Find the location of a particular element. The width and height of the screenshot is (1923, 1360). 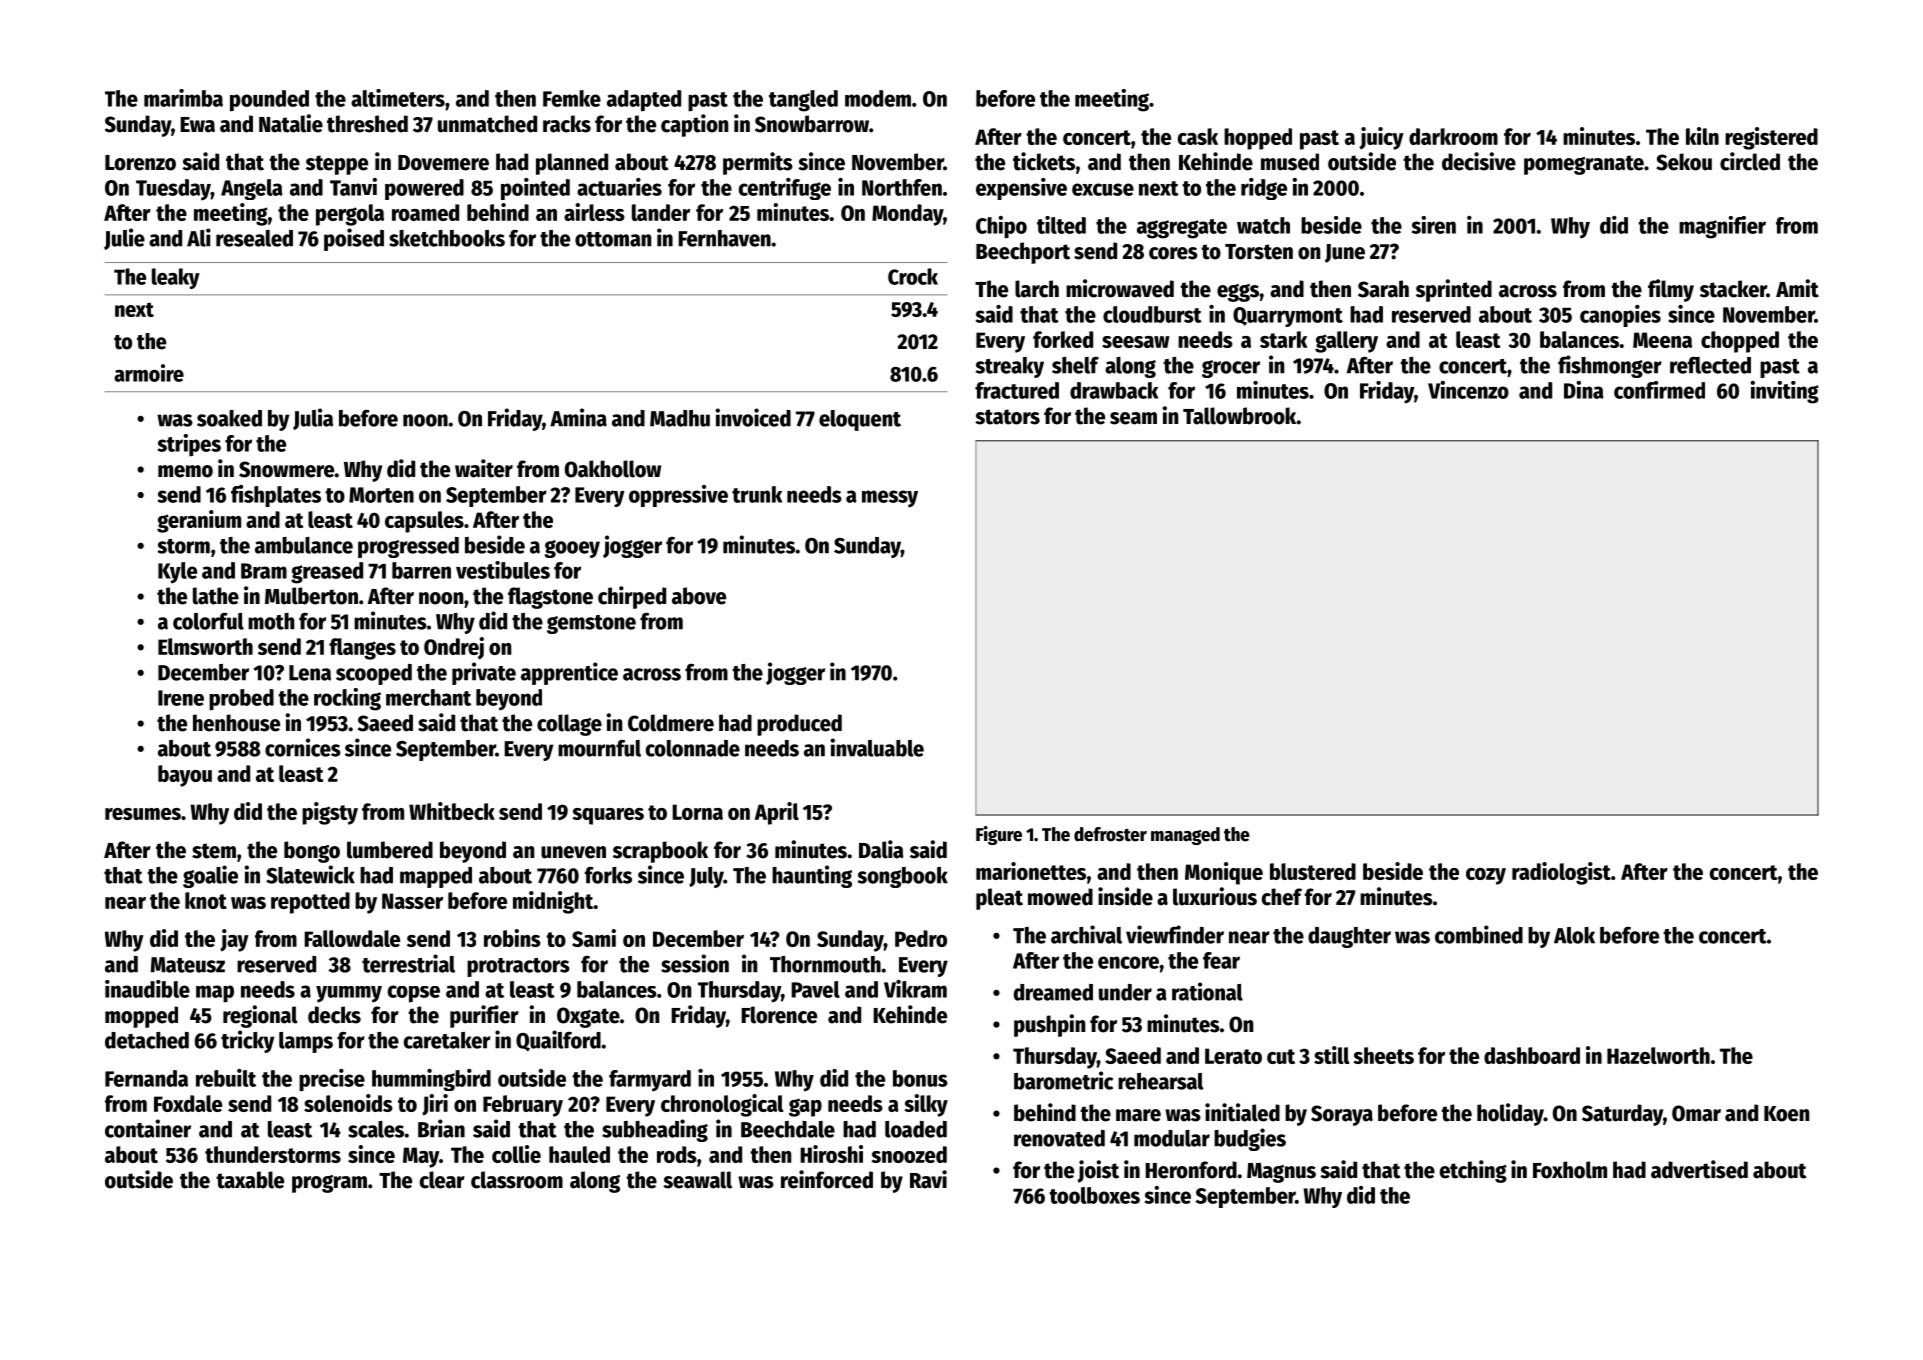

terrestrial is located at coordinates (408, 963).
